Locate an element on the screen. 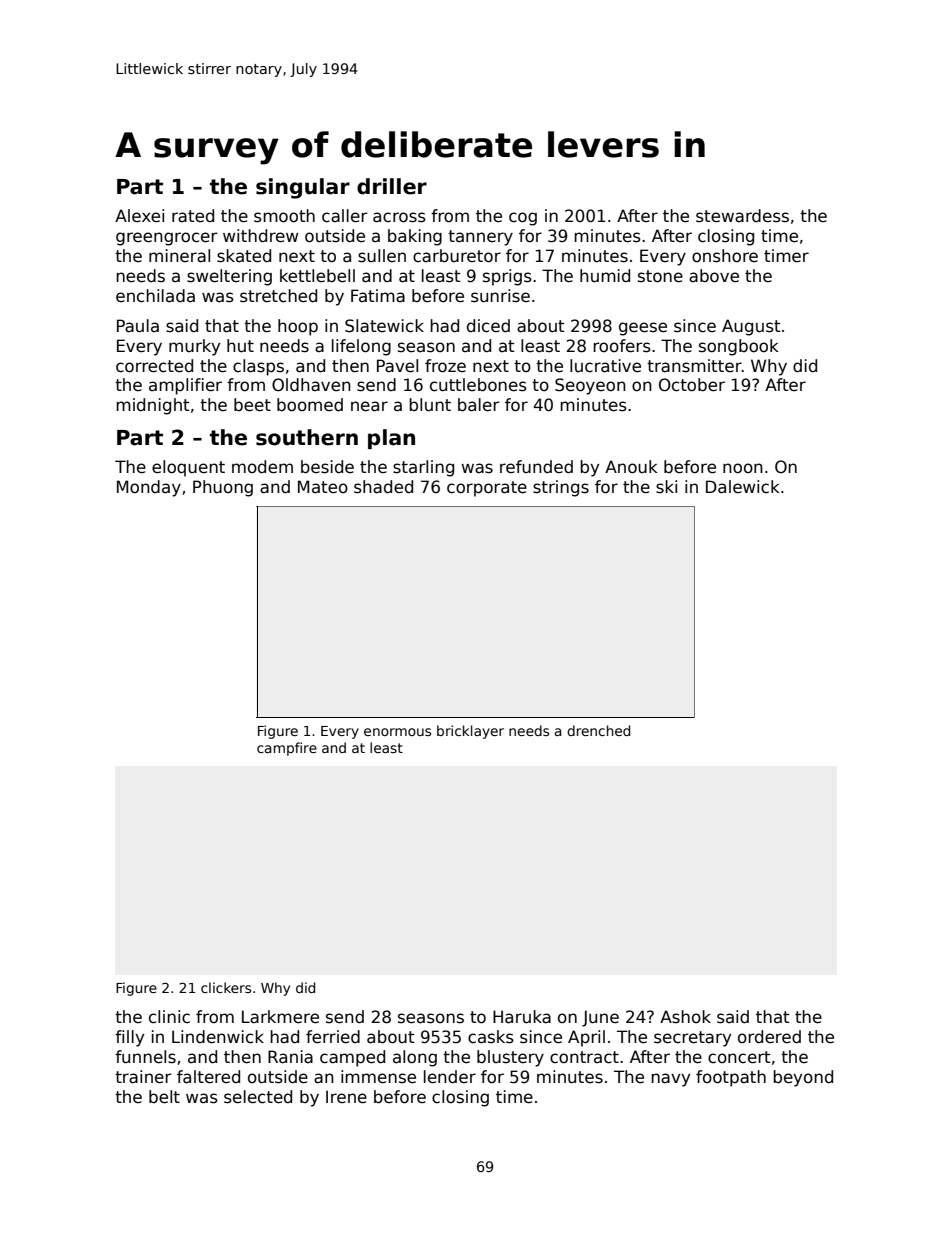 The image size is (952, 1233). Haruka is located at coordinates (522, 1017).
